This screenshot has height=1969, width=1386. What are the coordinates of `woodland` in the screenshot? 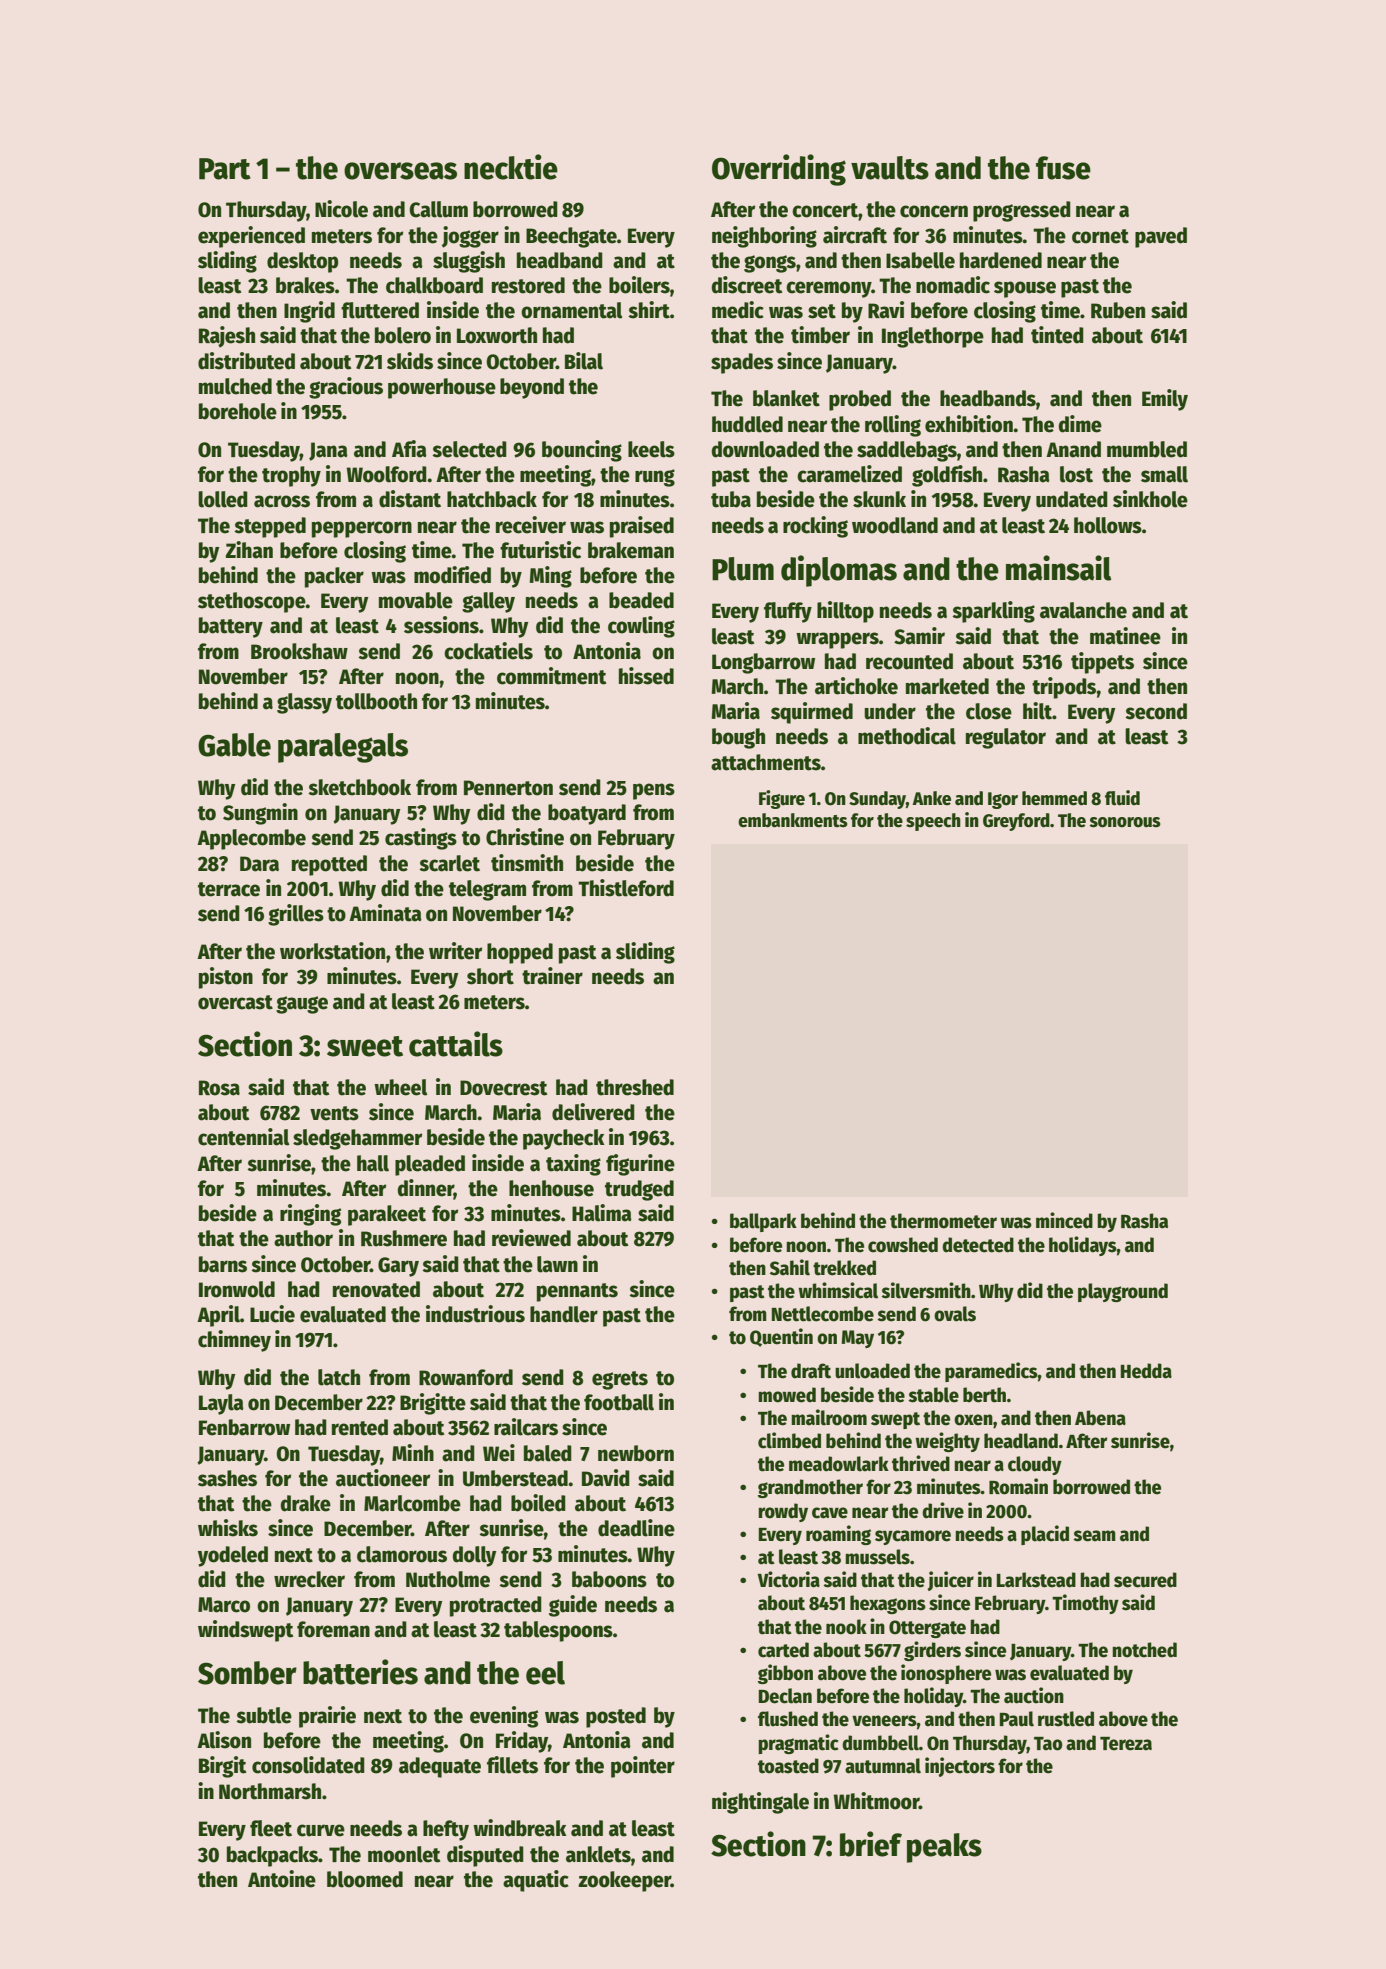 It's located at (895, 525).
